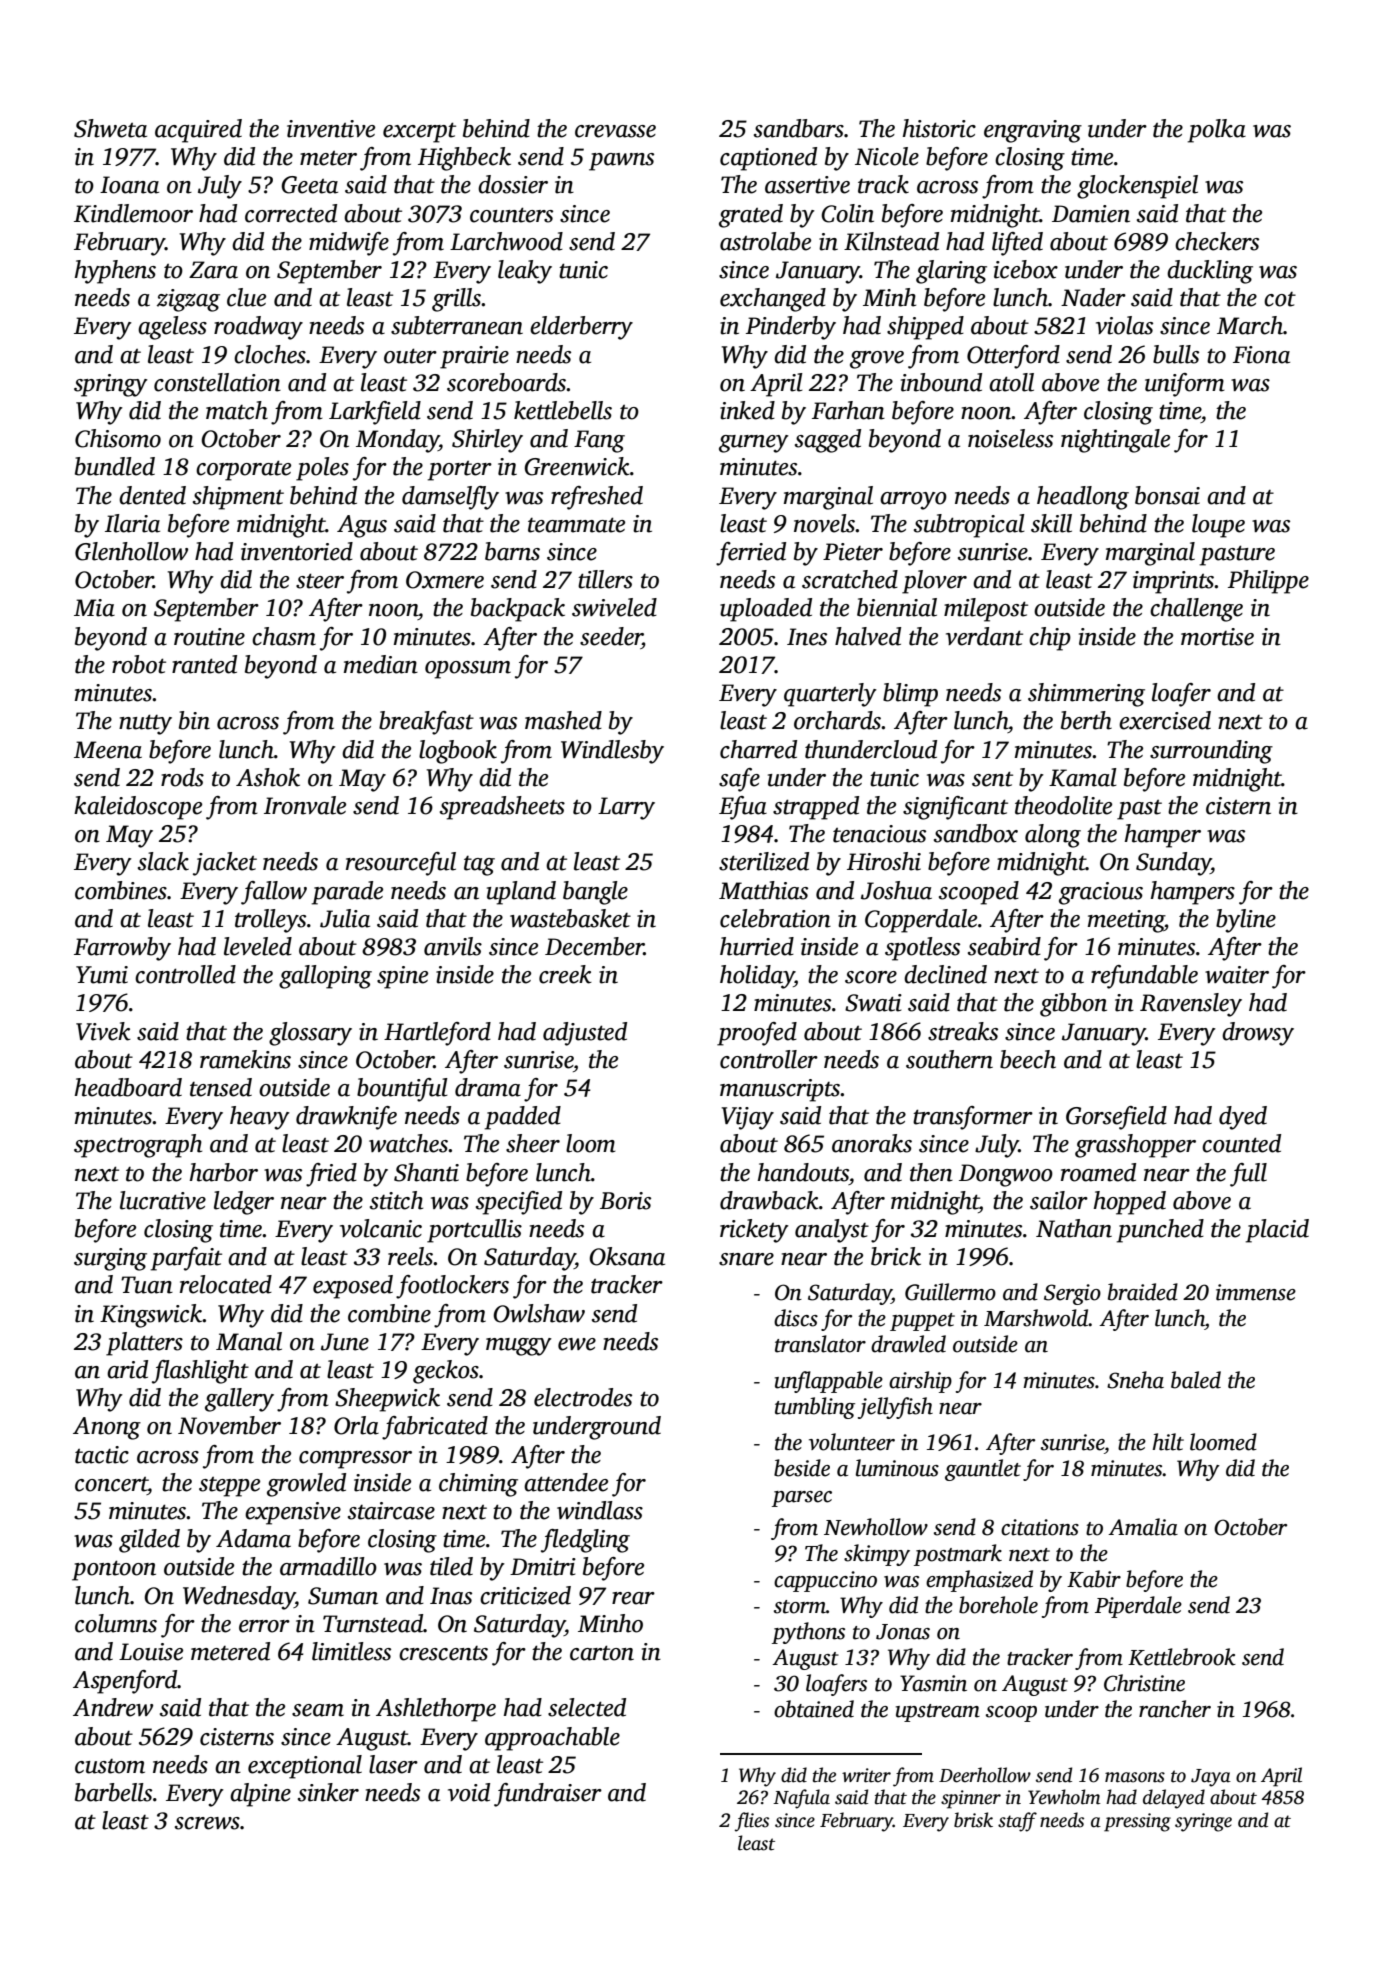  Describe the element at coordinates (1211, 752) in the screenshot. I see `surrounding` at that location.
